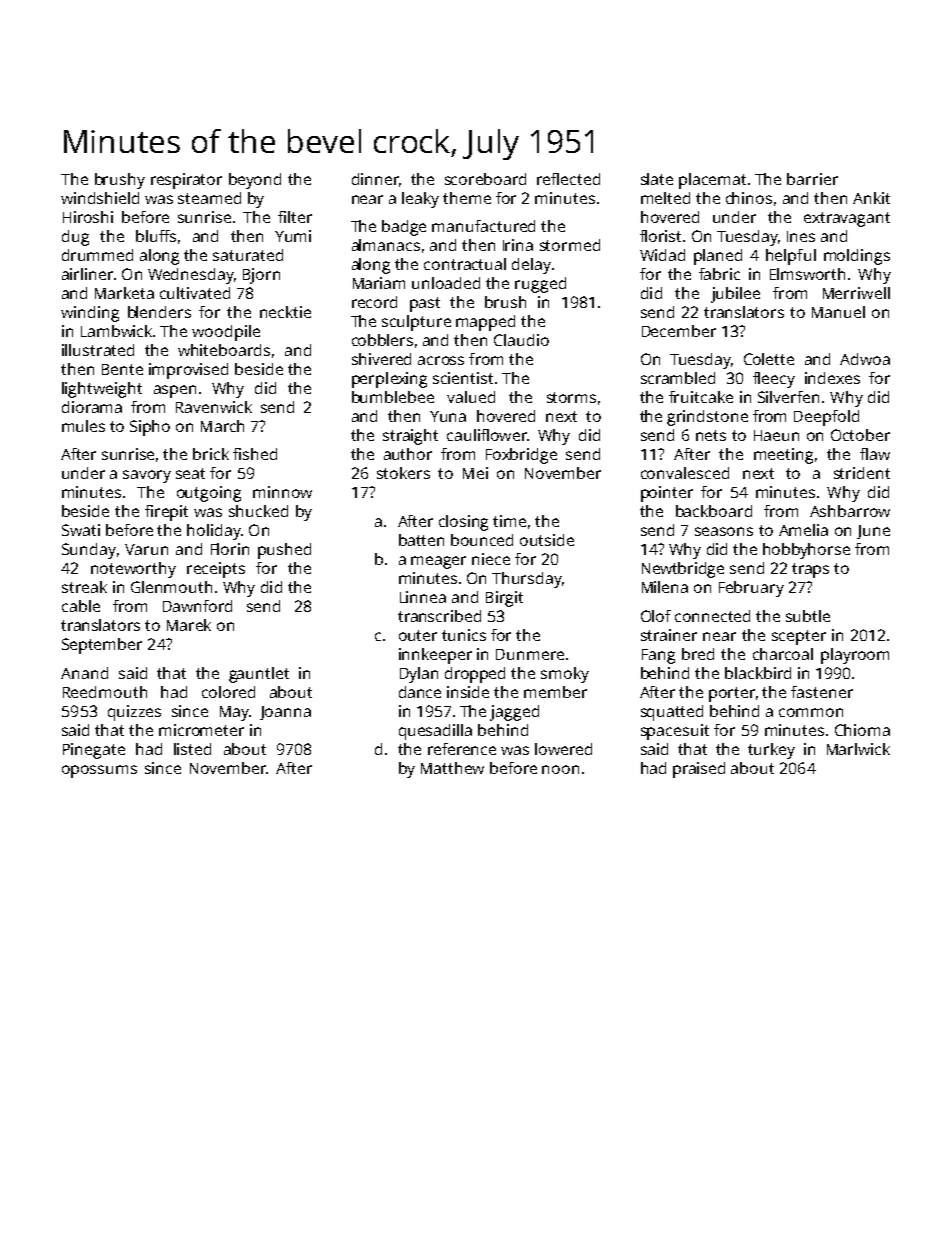  Describe the element at coordinates (222, 426) in the screenshot. I see `March` at that location.
